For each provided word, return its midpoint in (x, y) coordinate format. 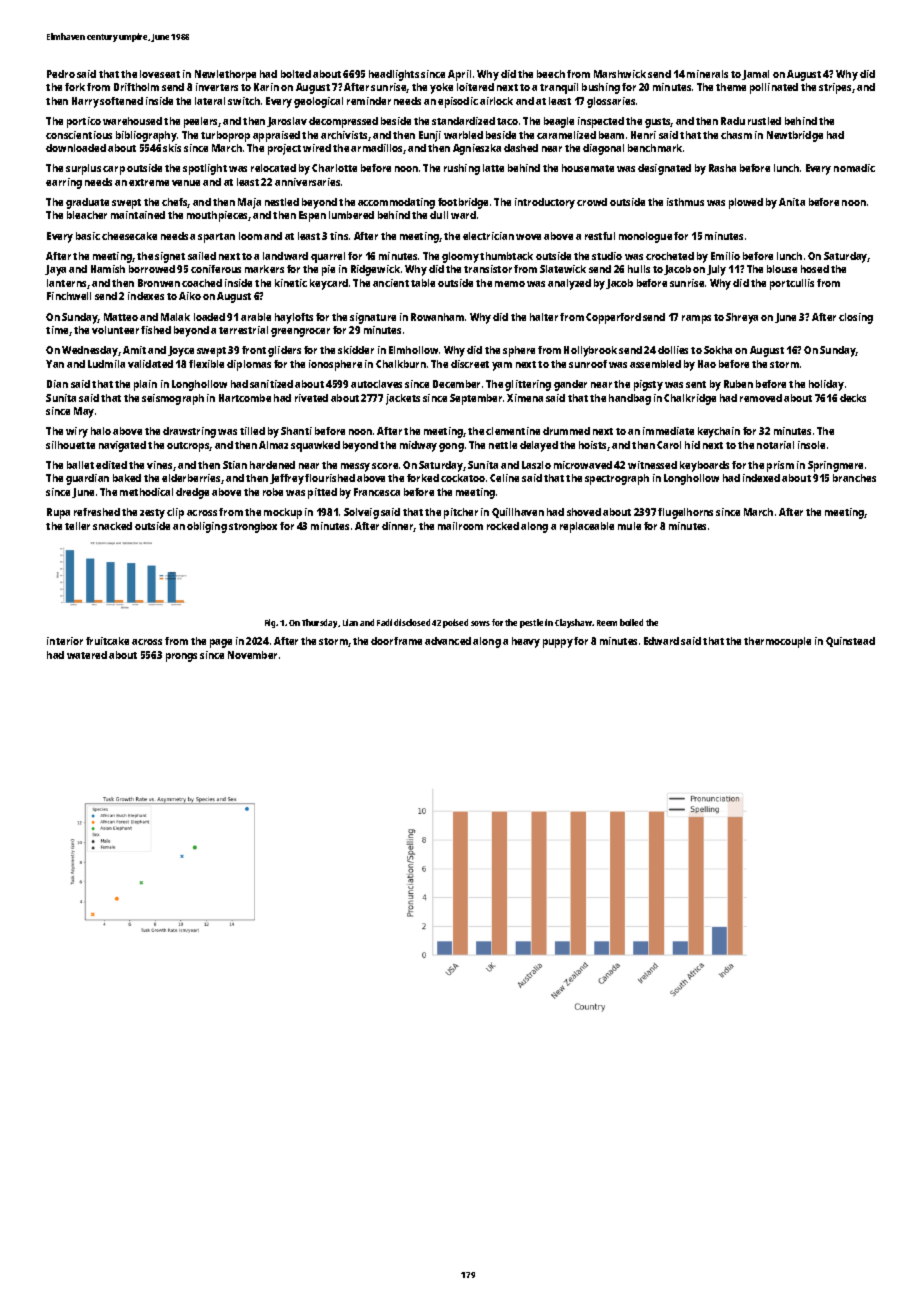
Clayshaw (573, 623)
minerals (707, 74)
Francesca (377, 492)
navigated (122, 446)
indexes (146, 296)
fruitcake (107, 641)
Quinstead (850, 642)
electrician (488, 236)
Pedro (61, 74)
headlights (394, 75)
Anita (792, 202)
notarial (775, 445)
